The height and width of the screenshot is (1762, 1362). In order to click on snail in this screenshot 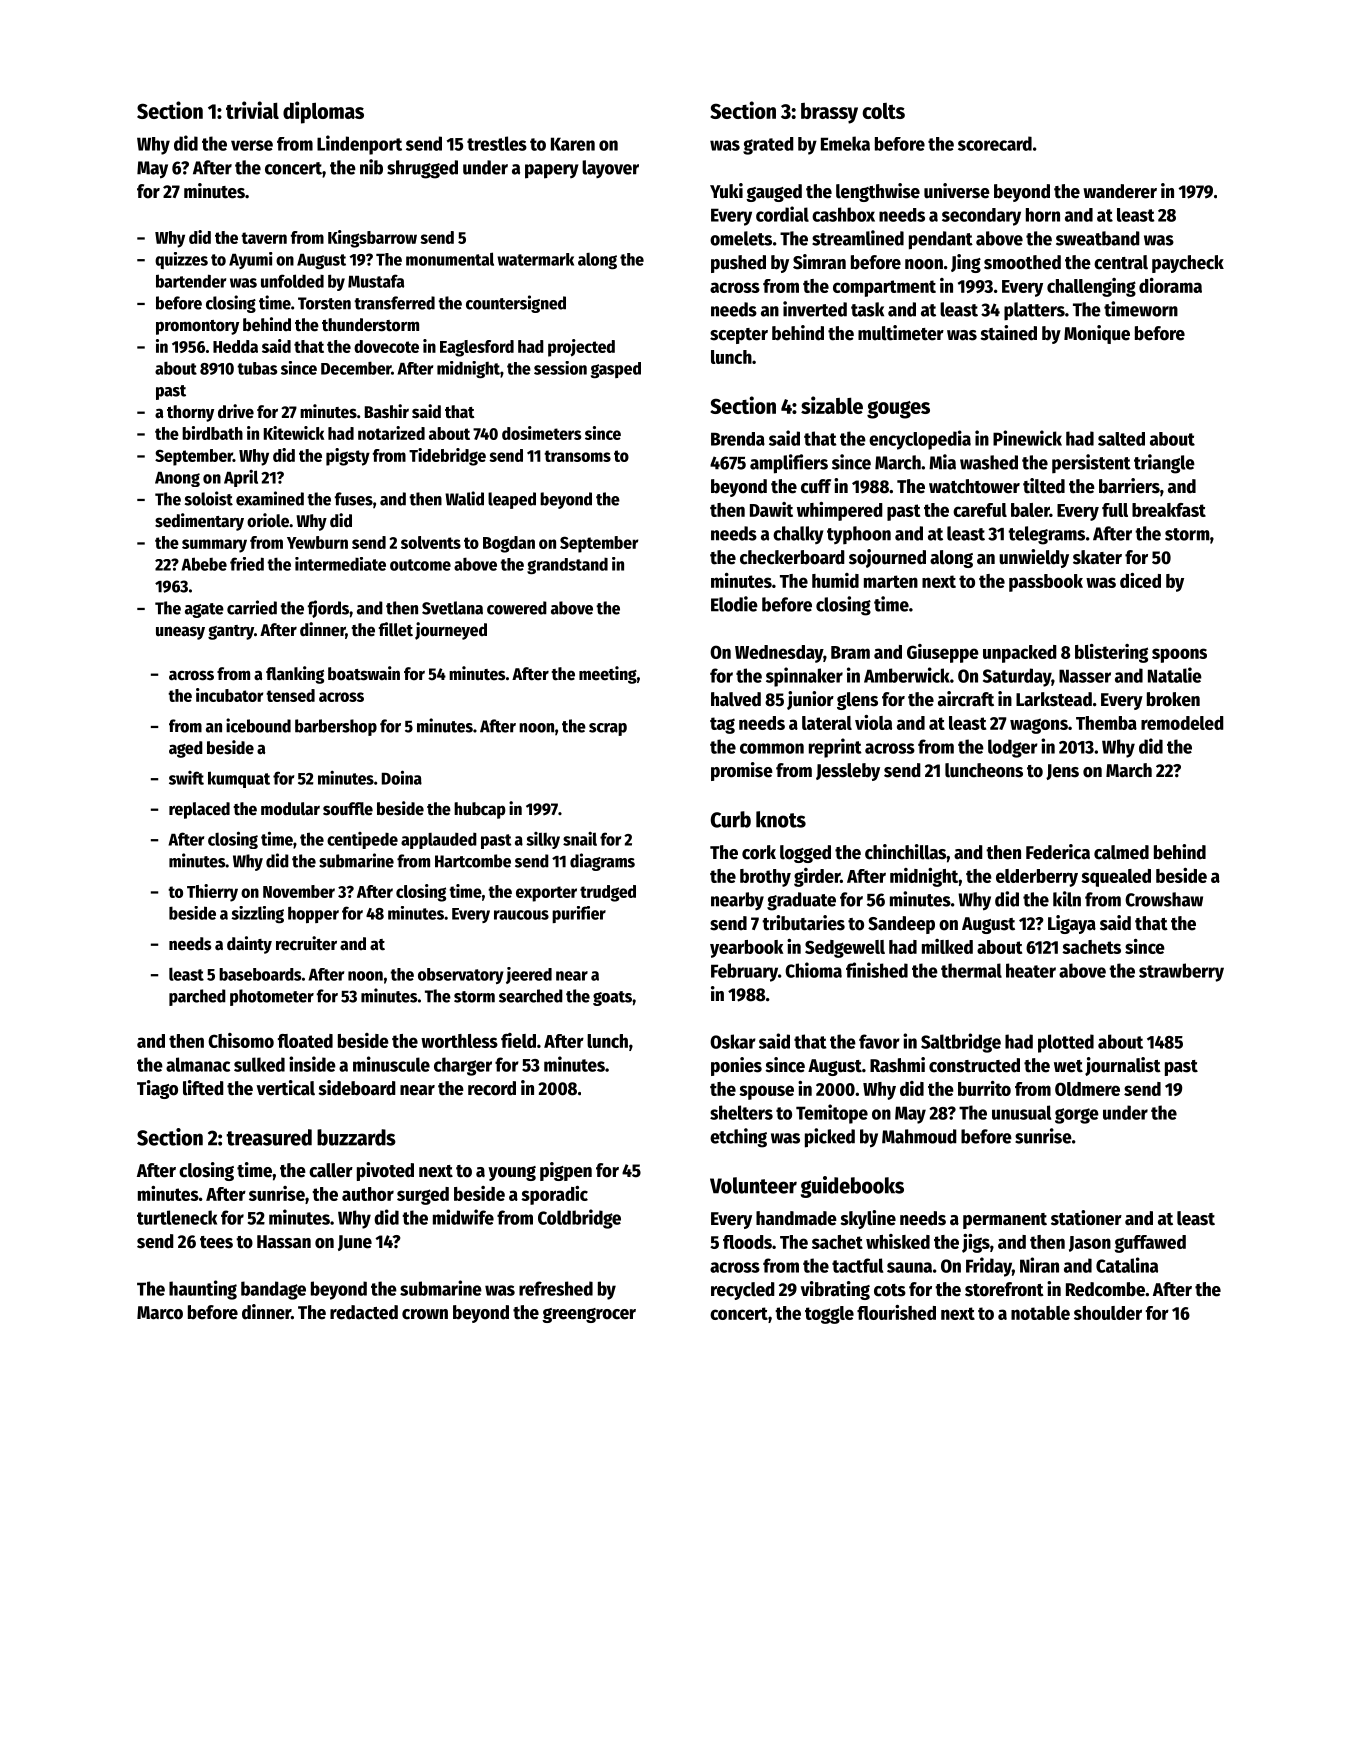, I will do `click(580, 839)`.
